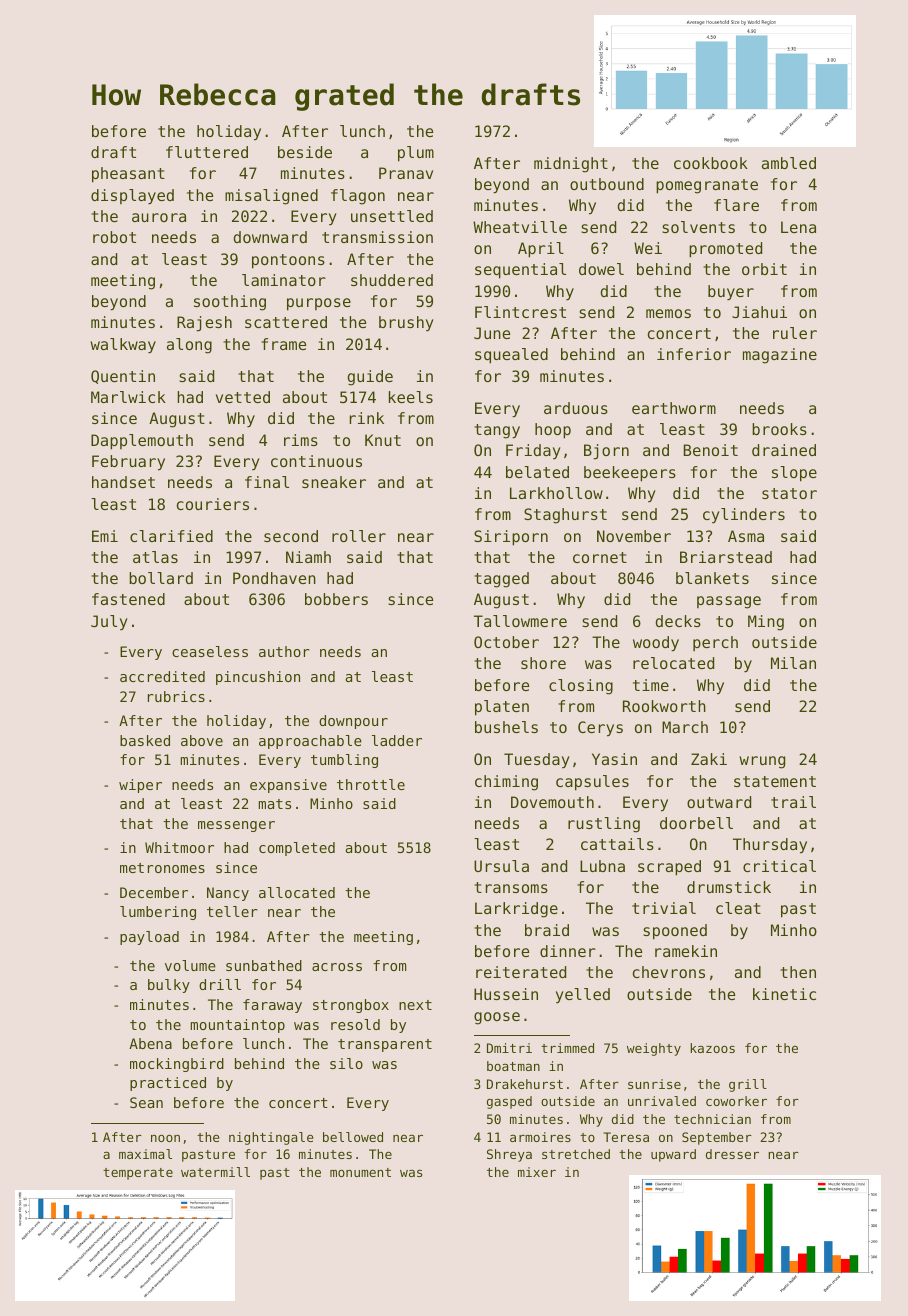 The height and width of the page is (1316, 908). What do you see at coordinates (392, 280) in the page?
I see `shuddered` at bounding box center [392, 280].
